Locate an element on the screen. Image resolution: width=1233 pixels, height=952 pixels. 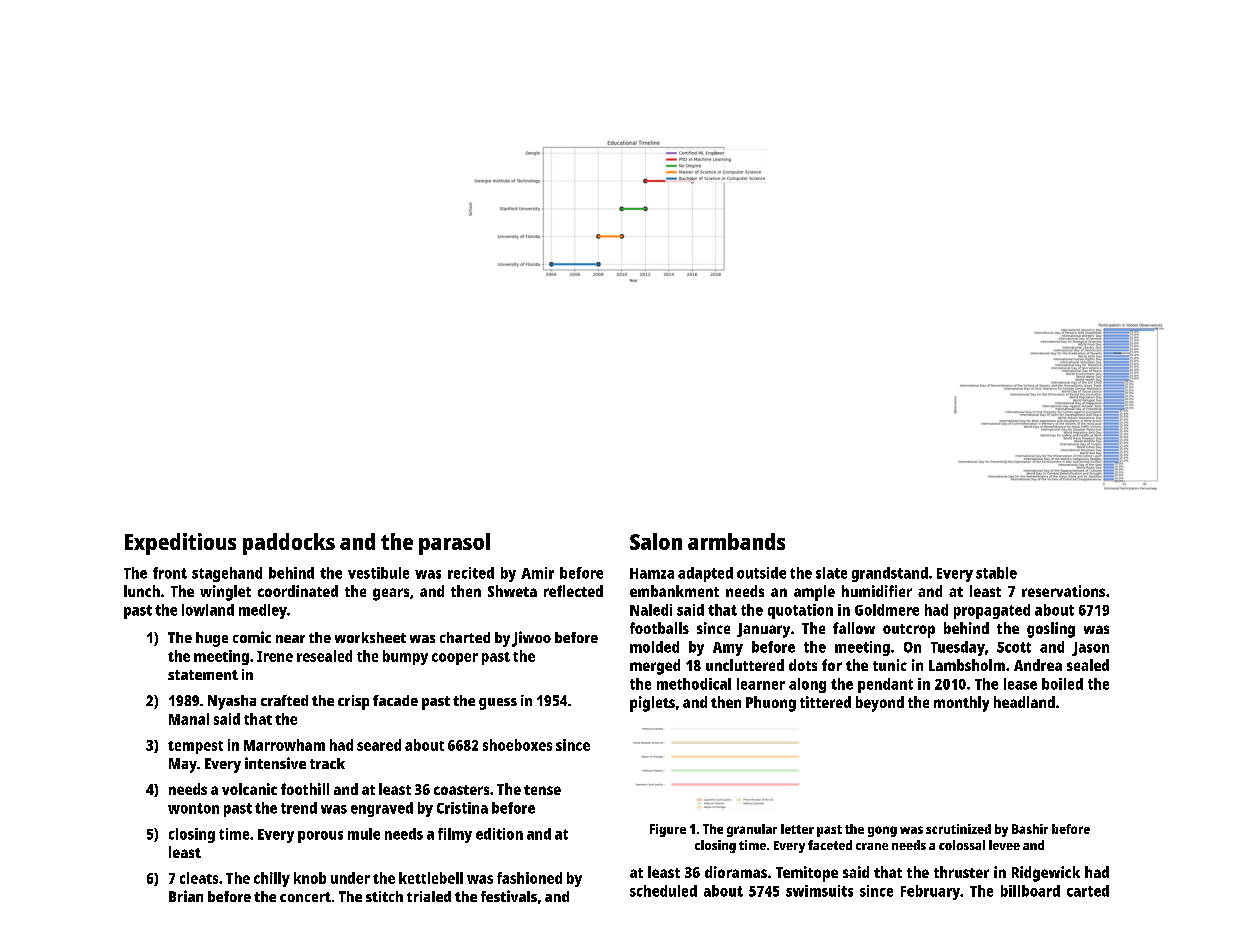
lunch is located at coordinates (142, 591).
